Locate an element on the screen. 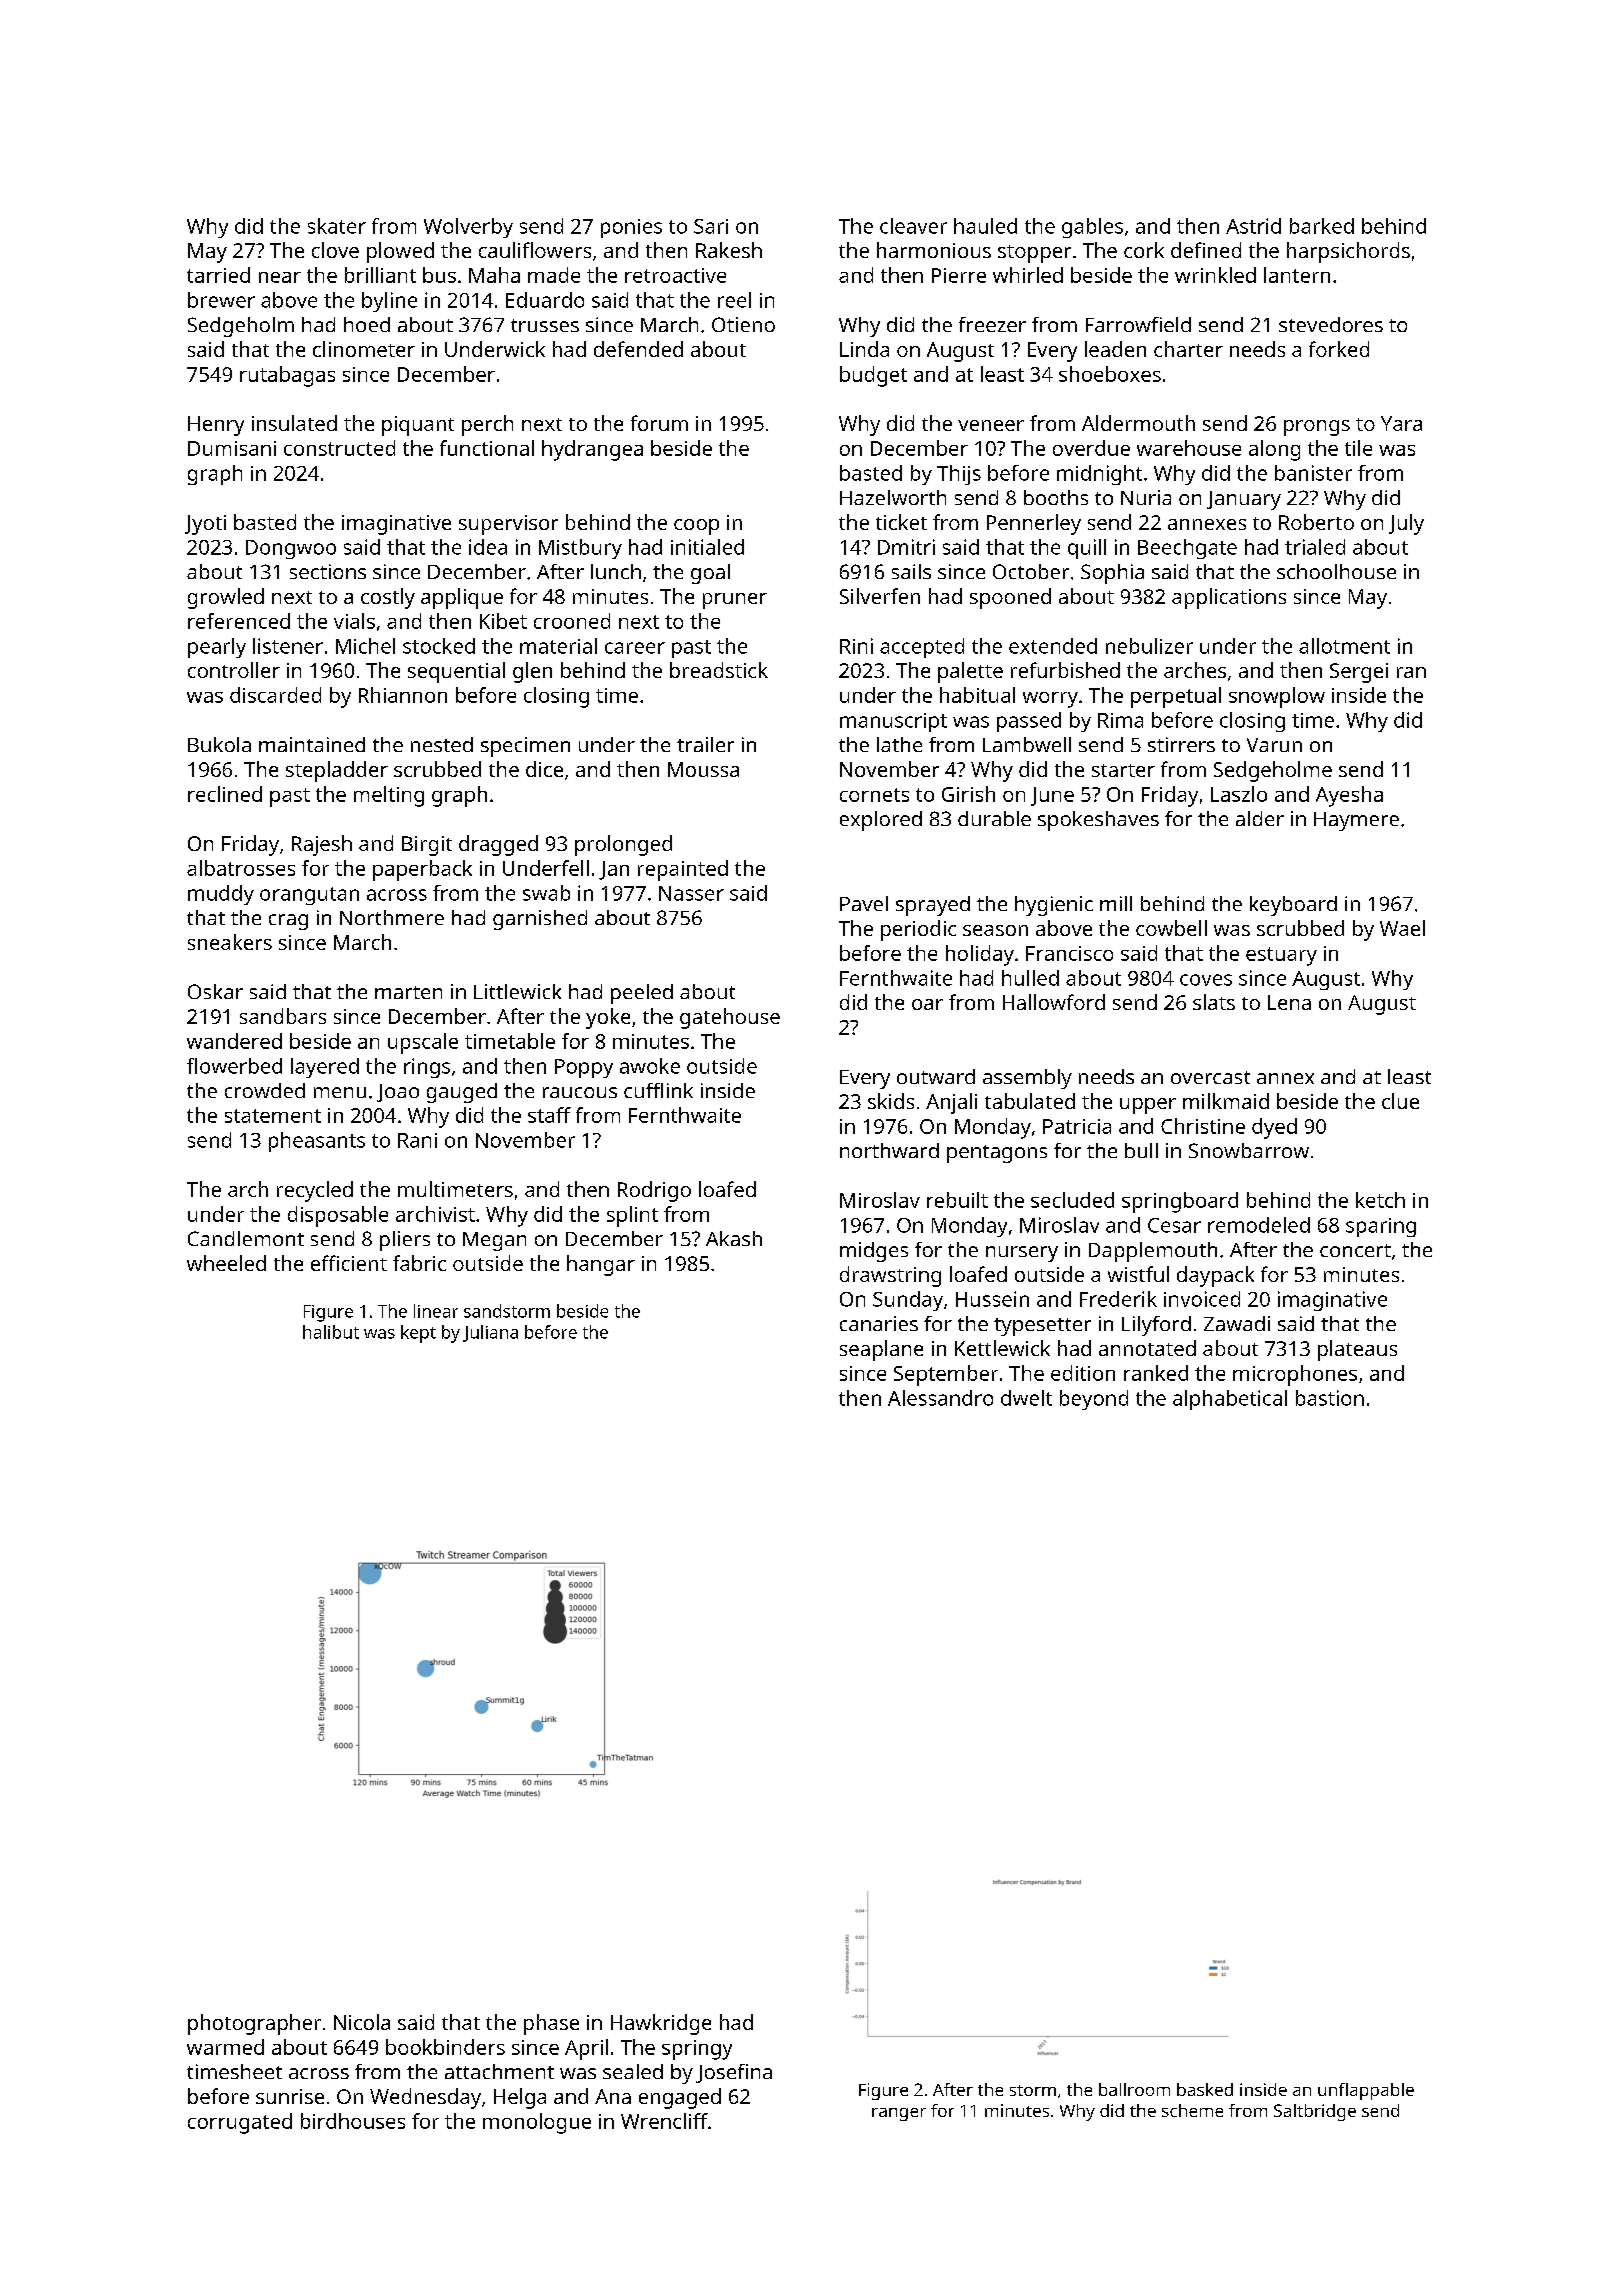  tarried is located at coordinates (218, 275).
